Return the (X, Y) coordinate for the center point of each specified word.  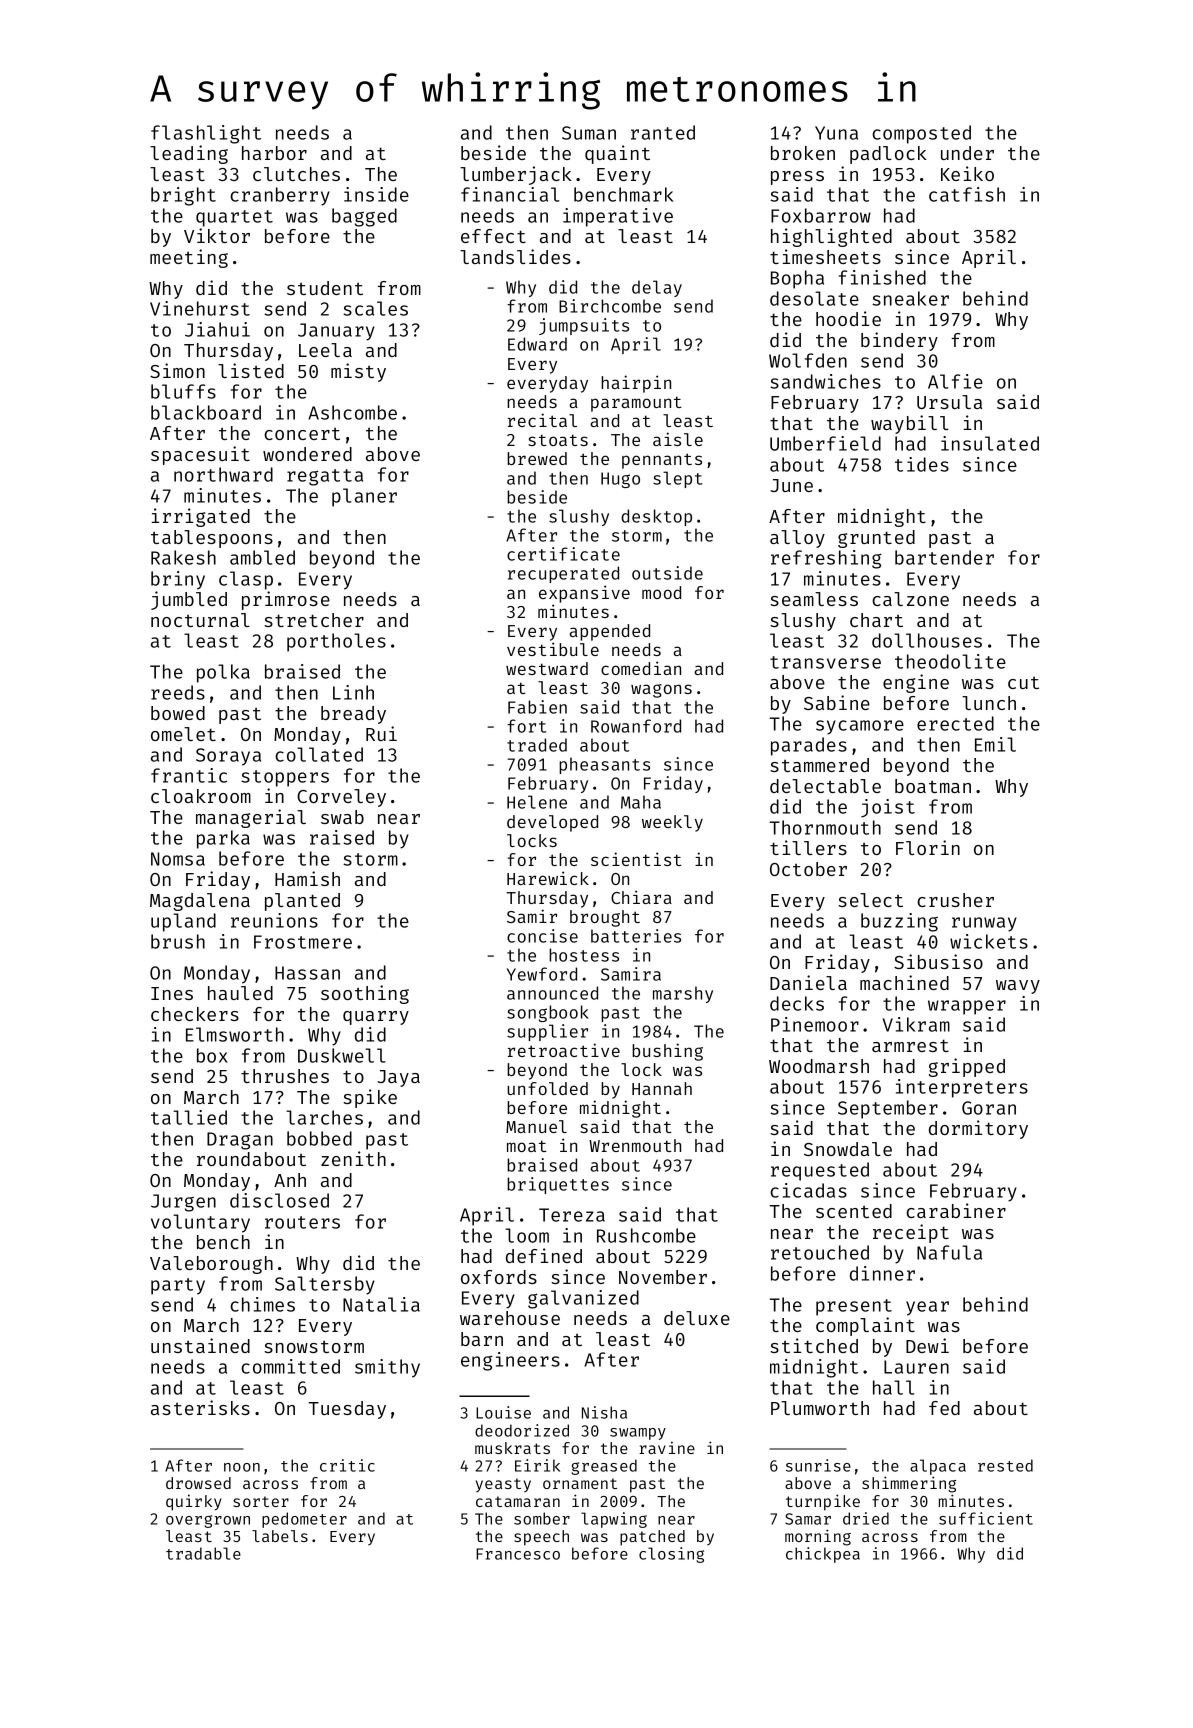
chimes (262, 1304)
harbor (274, 153)
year (927, 1308)
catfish (967, 194)
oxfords (499, 1277)
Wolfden (808, 360)
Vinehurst (200, 308)
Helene (537, 802)
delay (657, 288)
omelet (183, 734)
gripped (967, 1067)
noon (242, 1467)
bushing (667, 1052)
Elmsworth (235, 1034)
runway (984, 924)
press (797, 178)
